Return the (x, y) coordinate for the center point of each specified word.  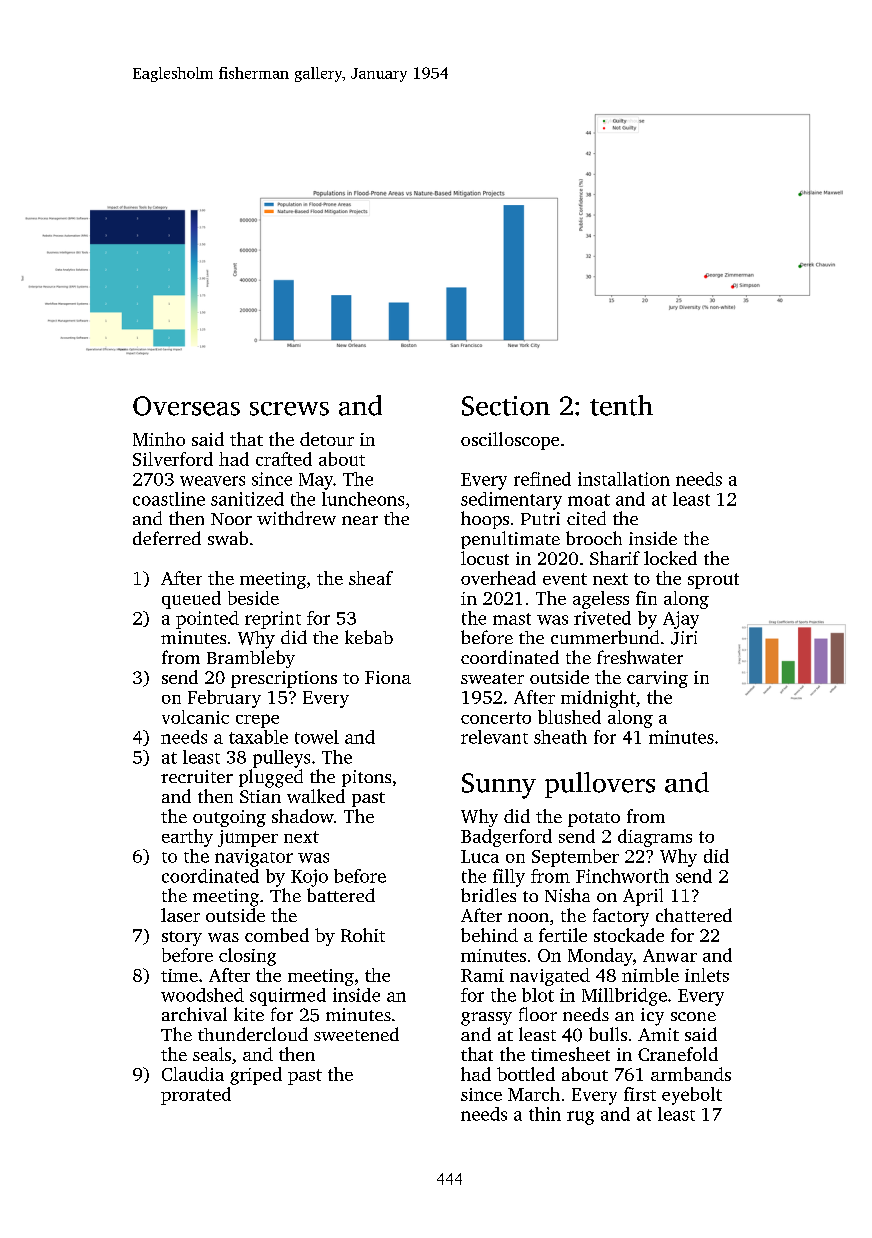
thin (545, 1114)
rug (580, 1118)
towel (317, 737)
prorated (196, 1096)
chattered (694, 915)
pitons (366, 778)
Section (506, 406)
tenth (621, 405)
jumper (248, 838)
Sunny (499, 786)
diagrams (655, 838)
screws (289, 409)
